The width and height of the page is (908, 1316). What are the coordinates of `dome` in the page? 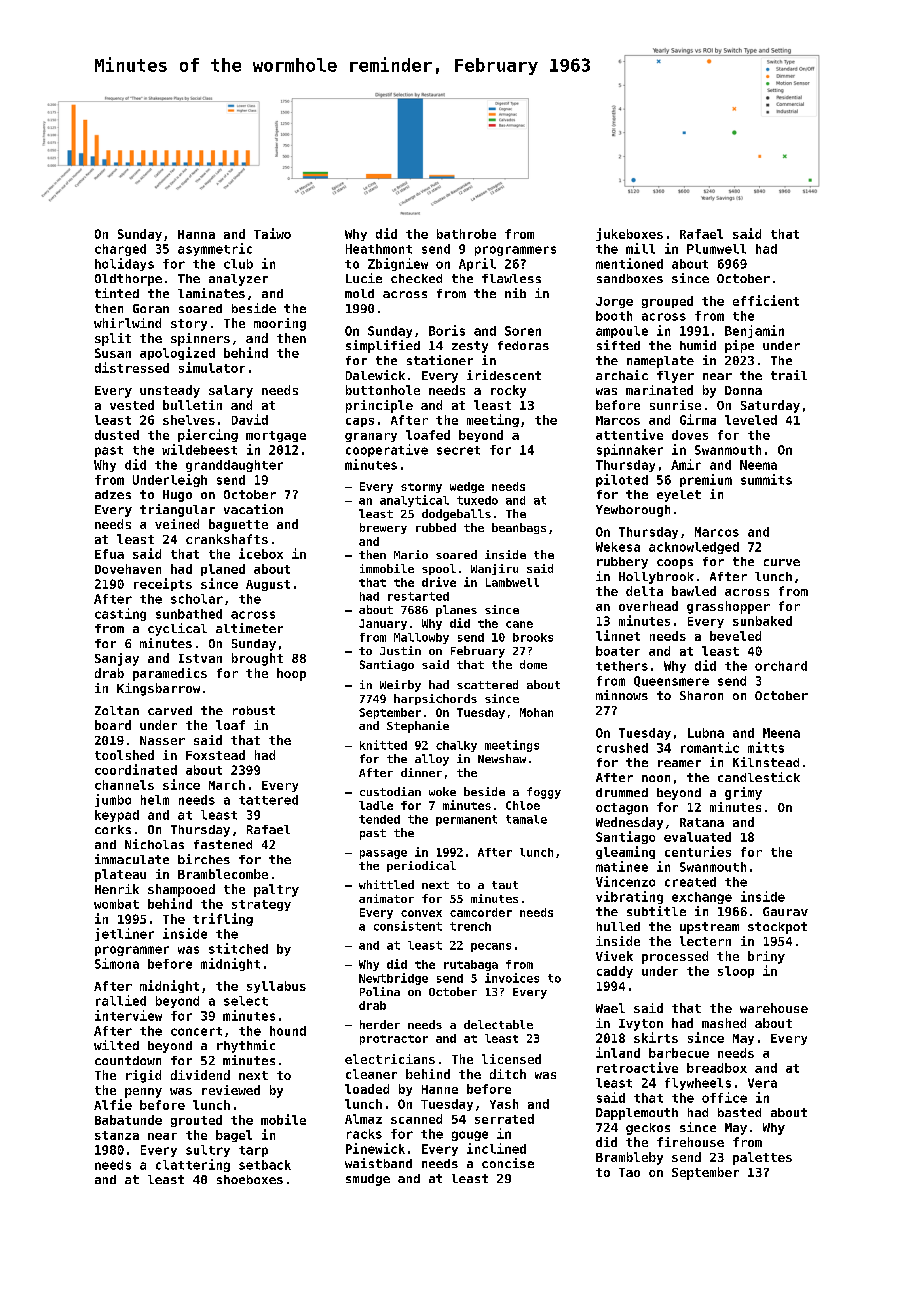 It's located at (533, 664).
